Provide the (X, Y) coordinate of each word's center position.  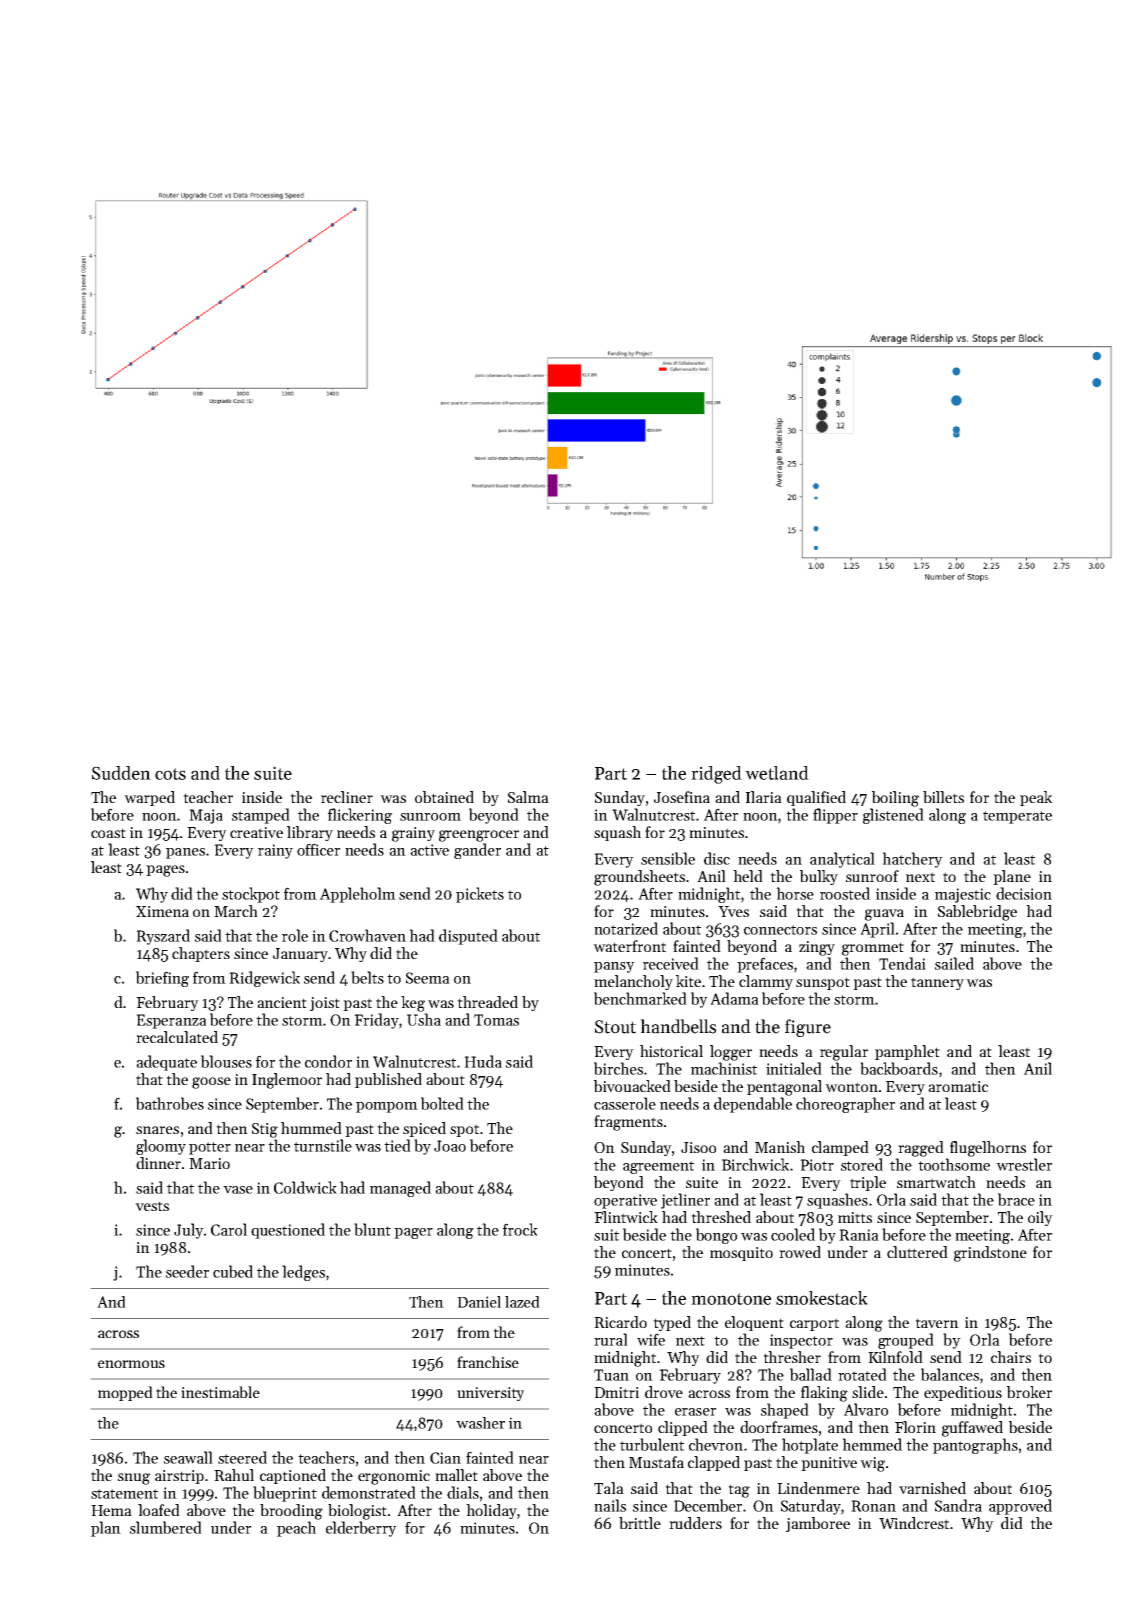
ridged (716, 775)
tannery (937, 983)
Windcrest (914, 1523)
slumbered (166, 1527)
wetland (777, 773)
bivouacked (632, 1086)
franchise (488, 1362)
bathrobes (170, 1103)
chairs (1011, 1357)
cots (170, 774)
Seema (428, 978)
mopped (125, 1393)
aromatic (958, 1086)
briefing (162, 979)
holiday (491, 1511)
